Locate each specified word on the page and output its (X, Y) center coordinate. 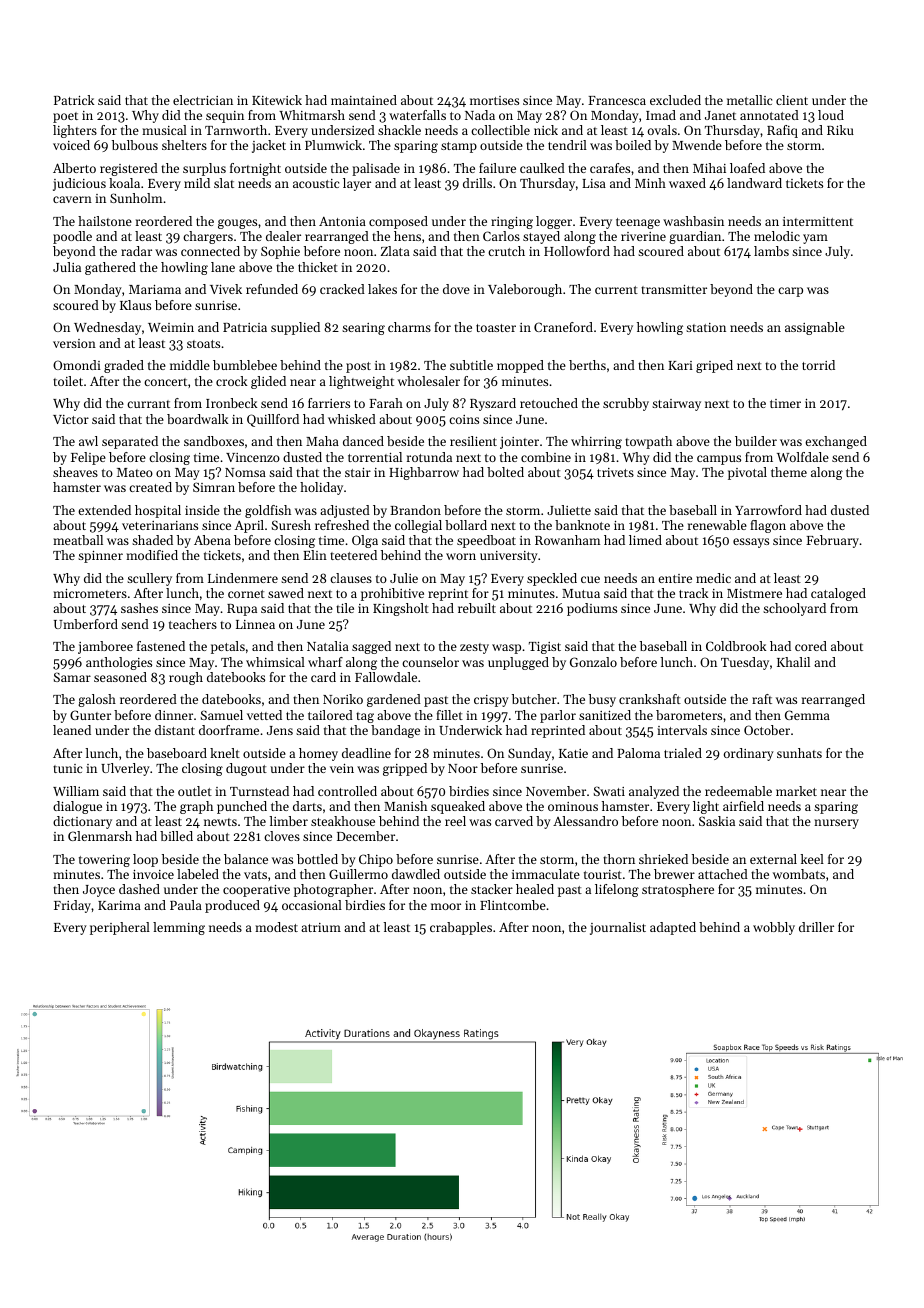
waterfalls (417, 115)
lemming (179, 928)
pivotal (747, 473)
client (792, 100)
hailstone (105, 221)
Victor (71, 419)
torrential (375, 457)
